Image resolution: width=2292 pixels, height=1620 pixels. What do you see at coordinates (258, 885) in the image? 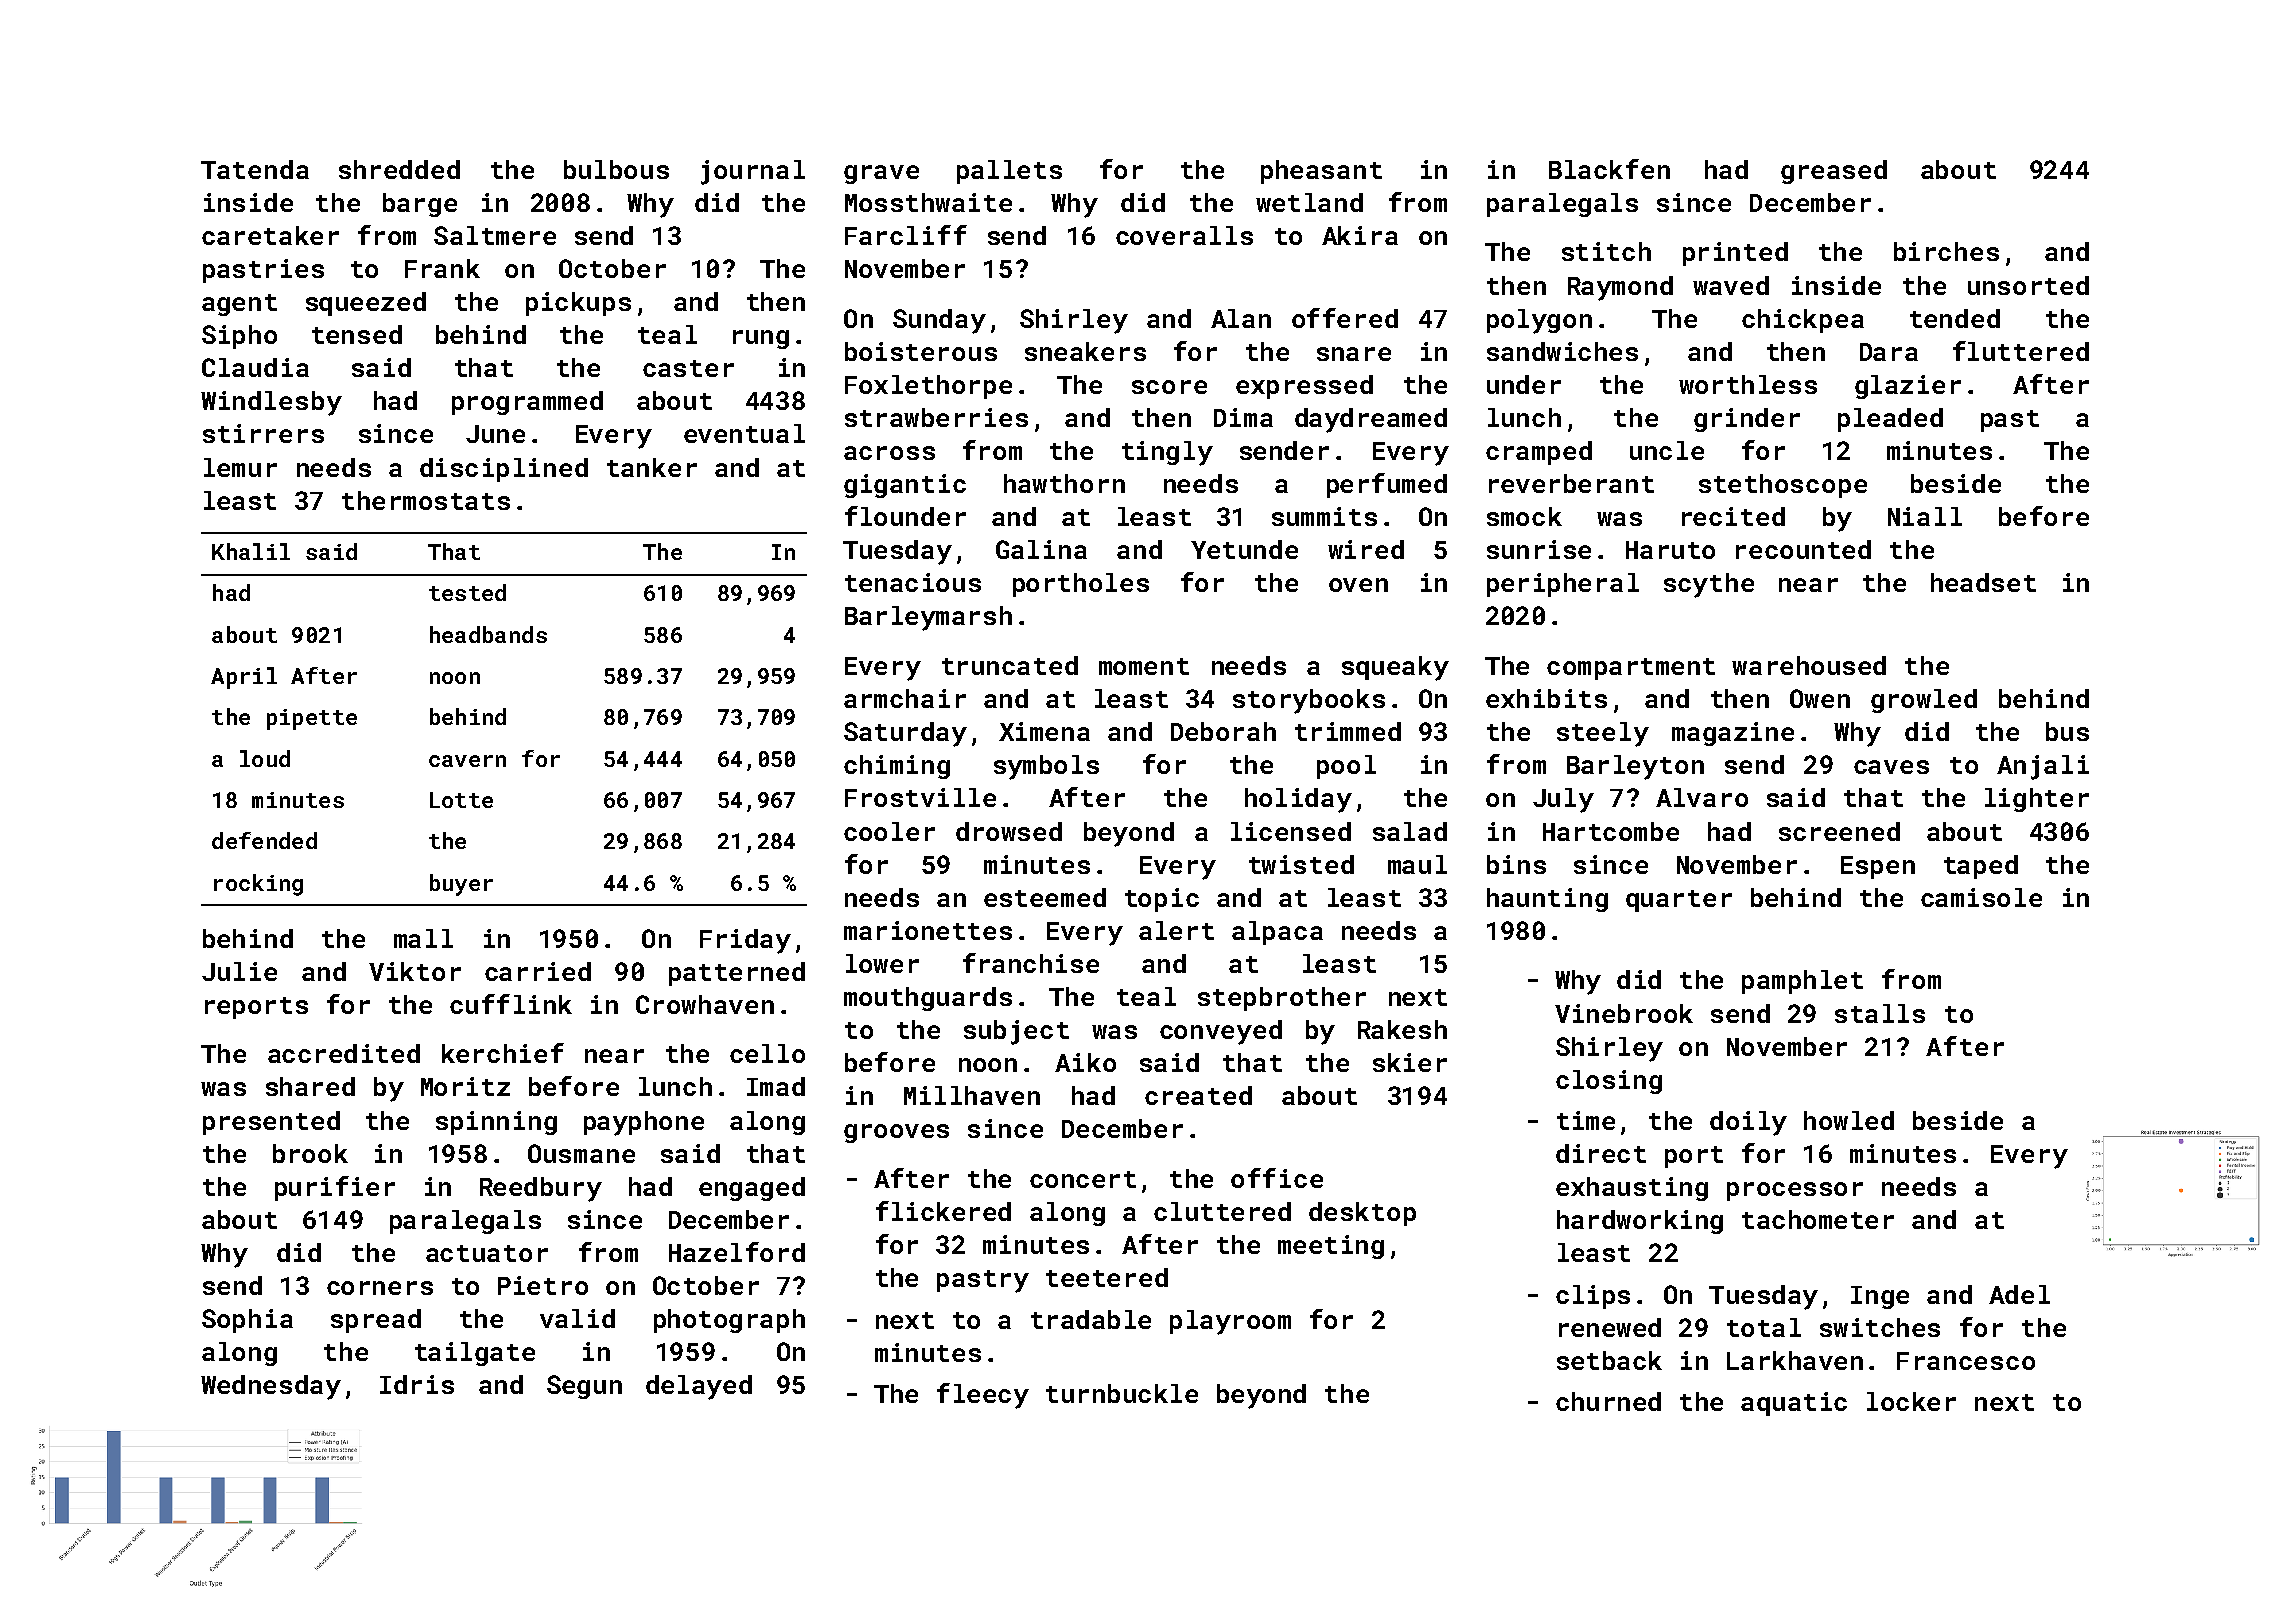
I see `rocking` at bounding box center [258, 885].
